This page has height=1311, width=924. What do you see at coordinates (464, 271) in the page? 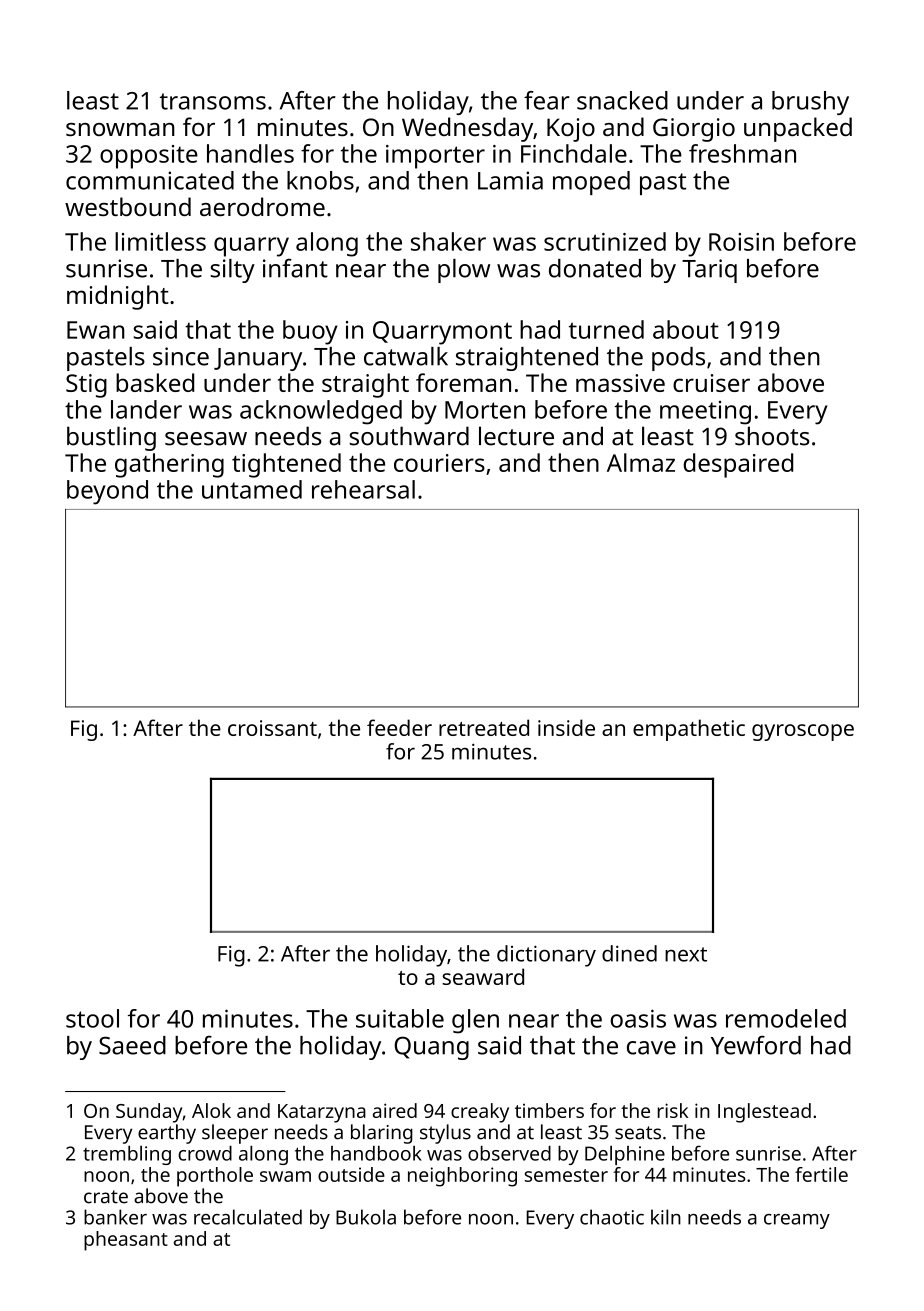
I see `plow` at bounding box center [464, 271].
